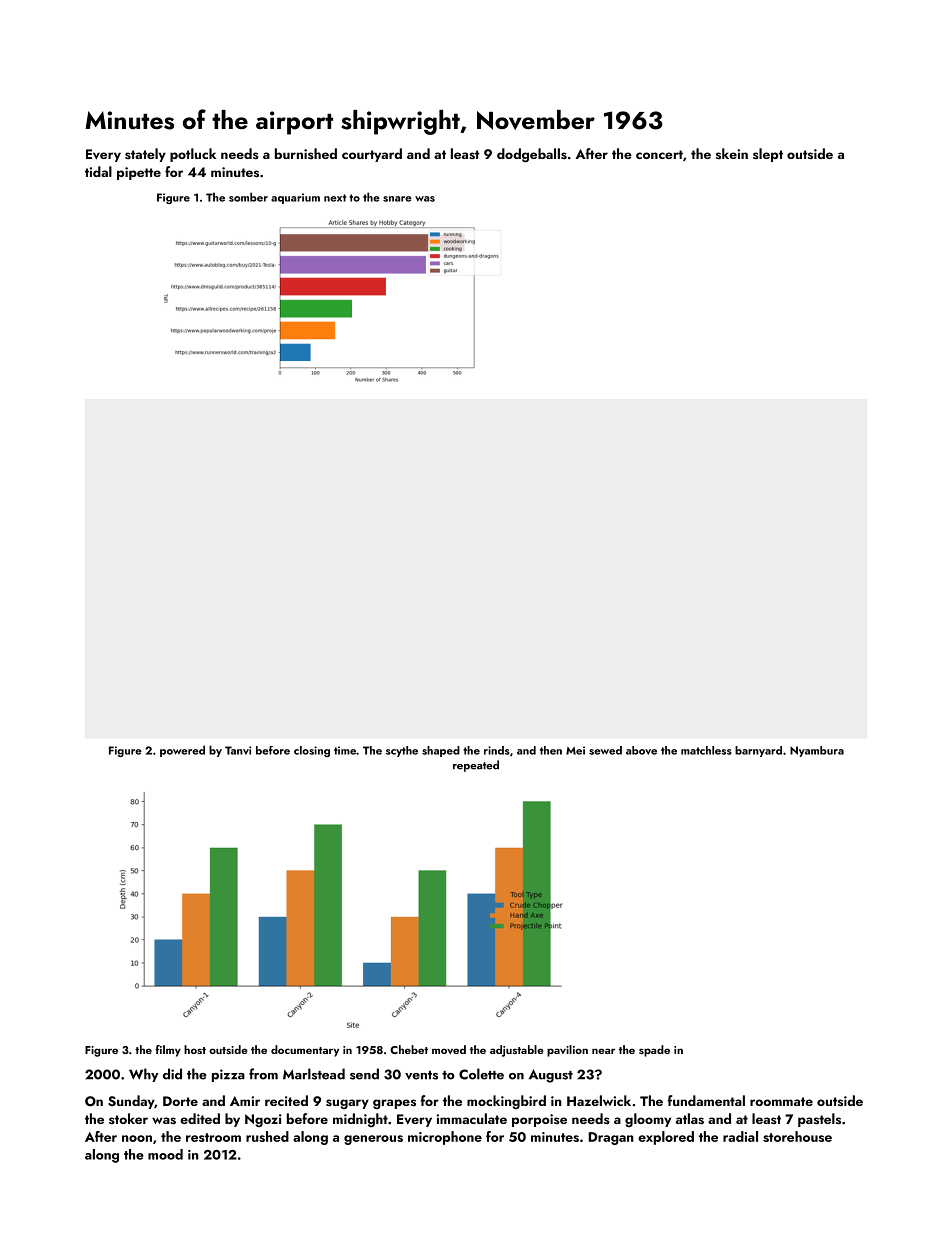 The width and height of the screenshot is (952, 1233). I want to click on skein, so click(732, 153).
